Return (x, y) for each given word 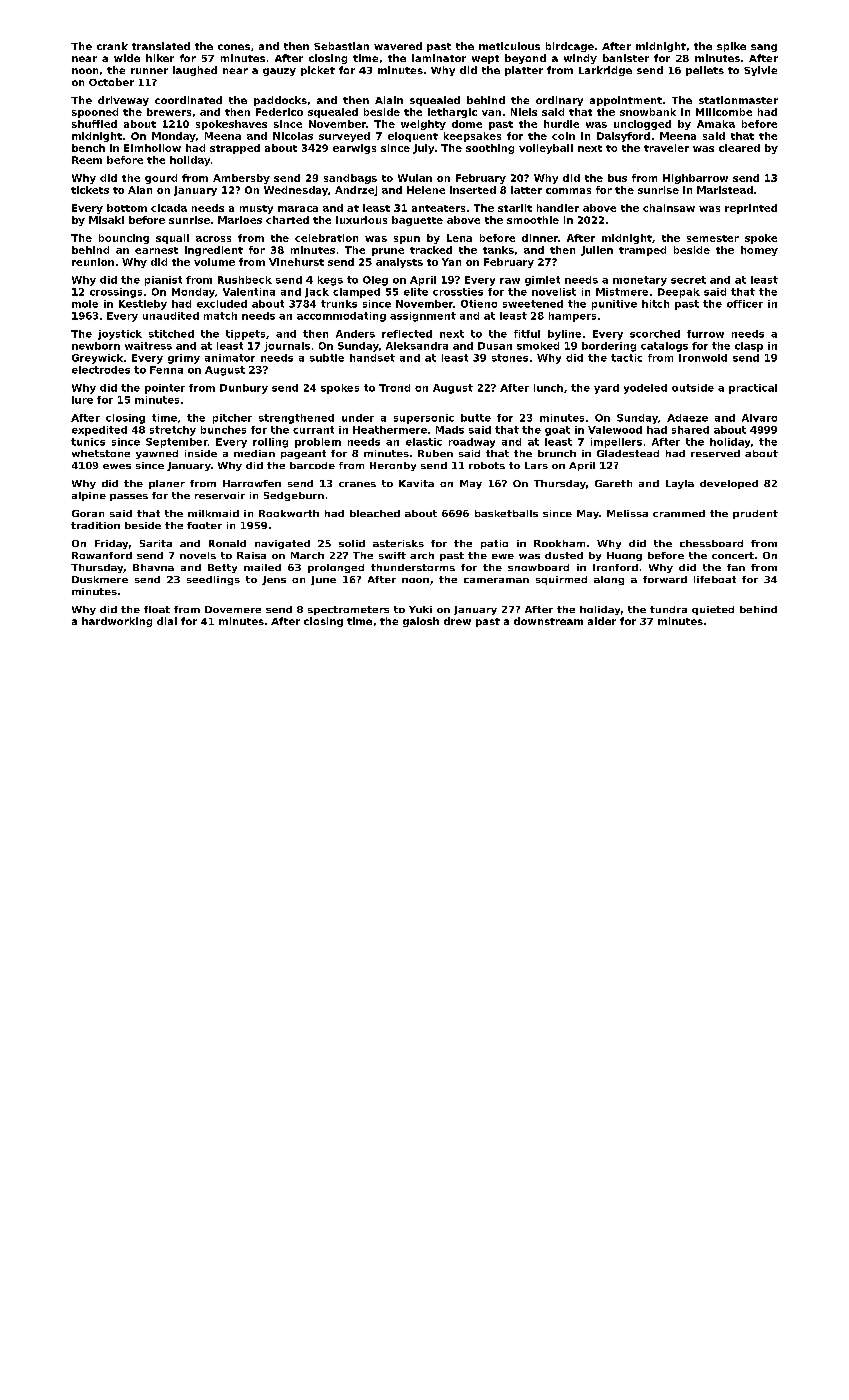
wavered (398, 46)
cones (234, 47)
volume (214, 262)
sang (764, 48)
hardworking (117, 622)
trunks (339, 304)
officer (745, 304)
